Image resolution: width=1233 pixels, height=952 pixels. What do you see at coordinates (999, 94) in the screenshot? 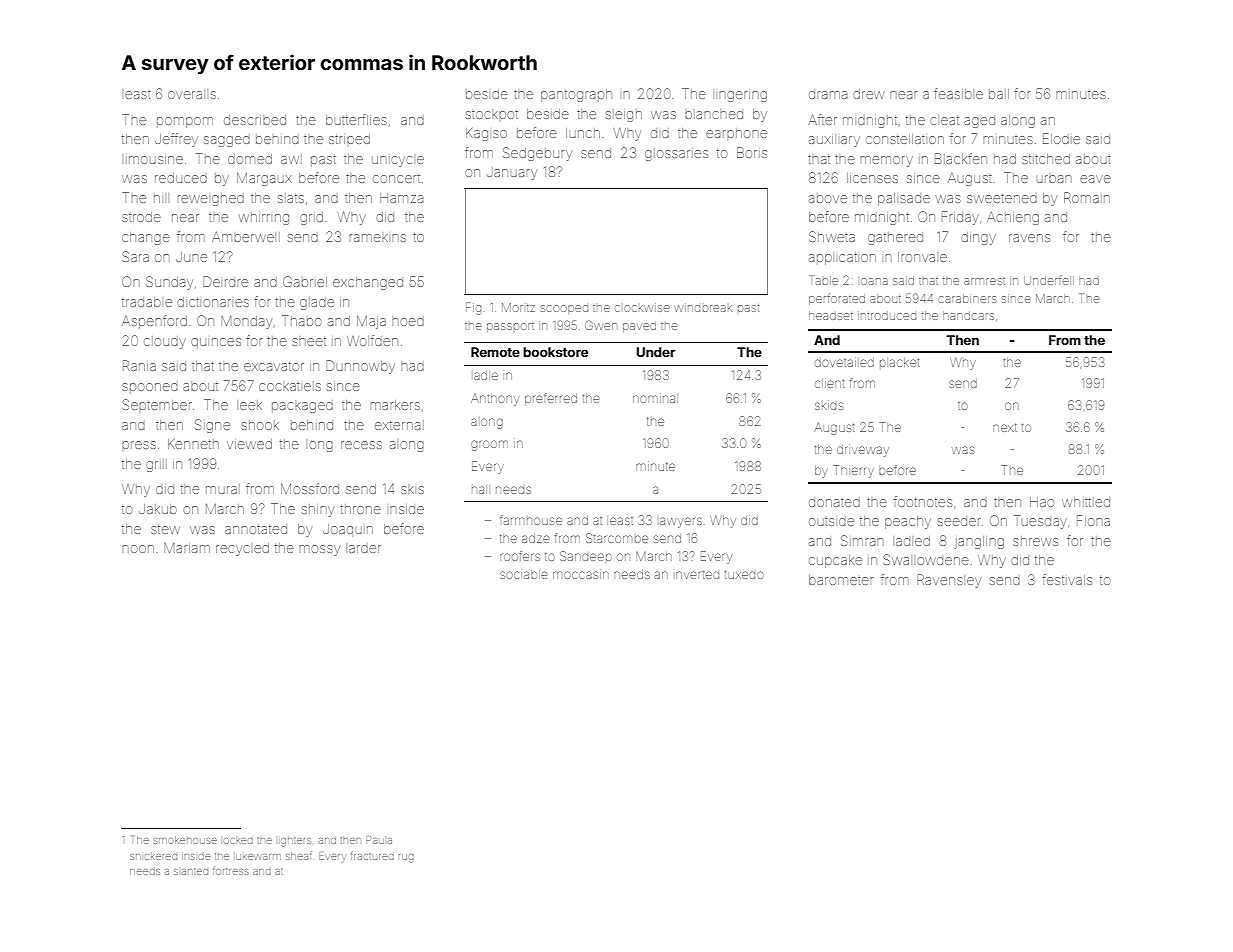
I see `ball` at bounding box center [999, 94].
